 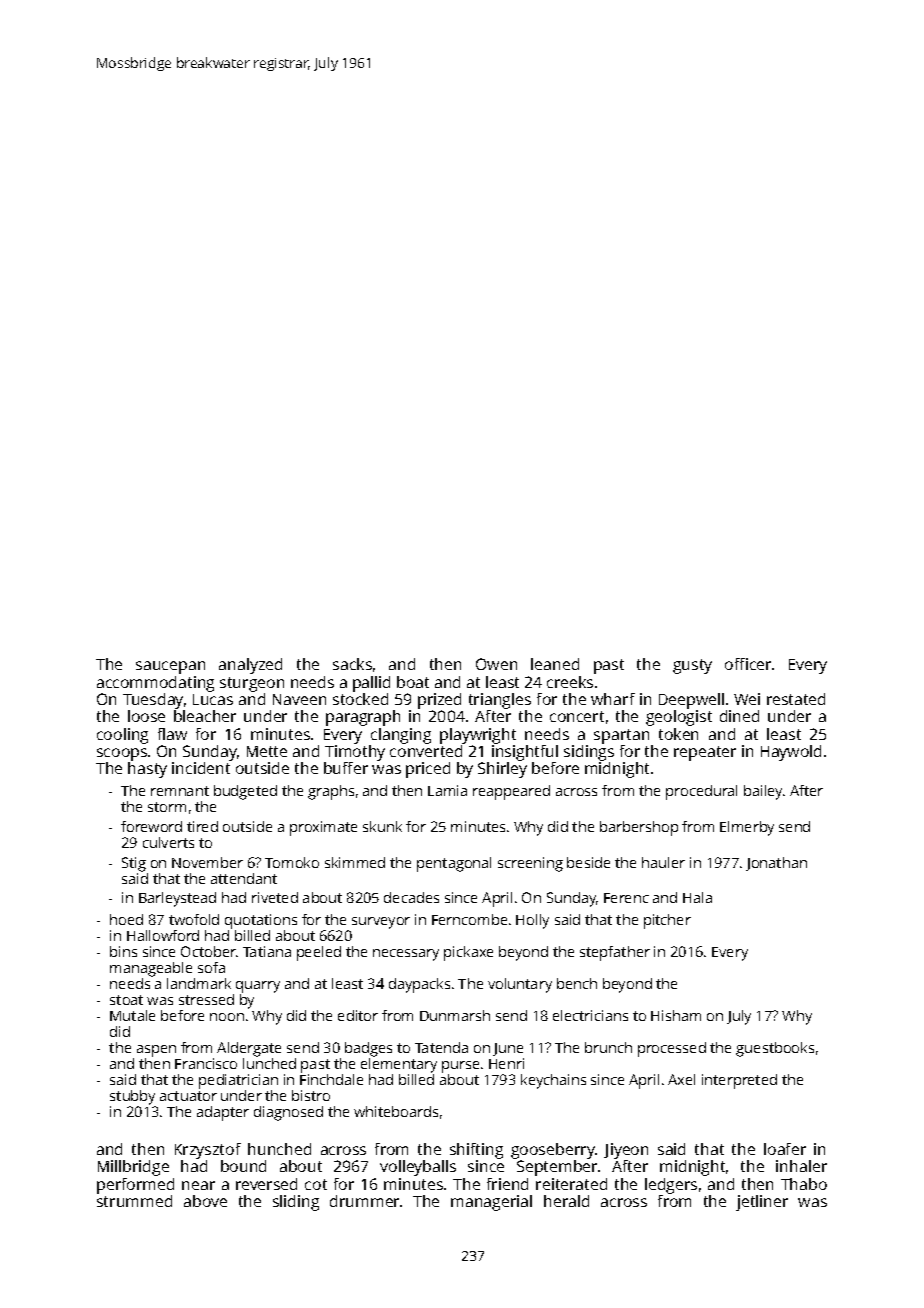 I want to click on saucepan, so click(x=170, y=667).
